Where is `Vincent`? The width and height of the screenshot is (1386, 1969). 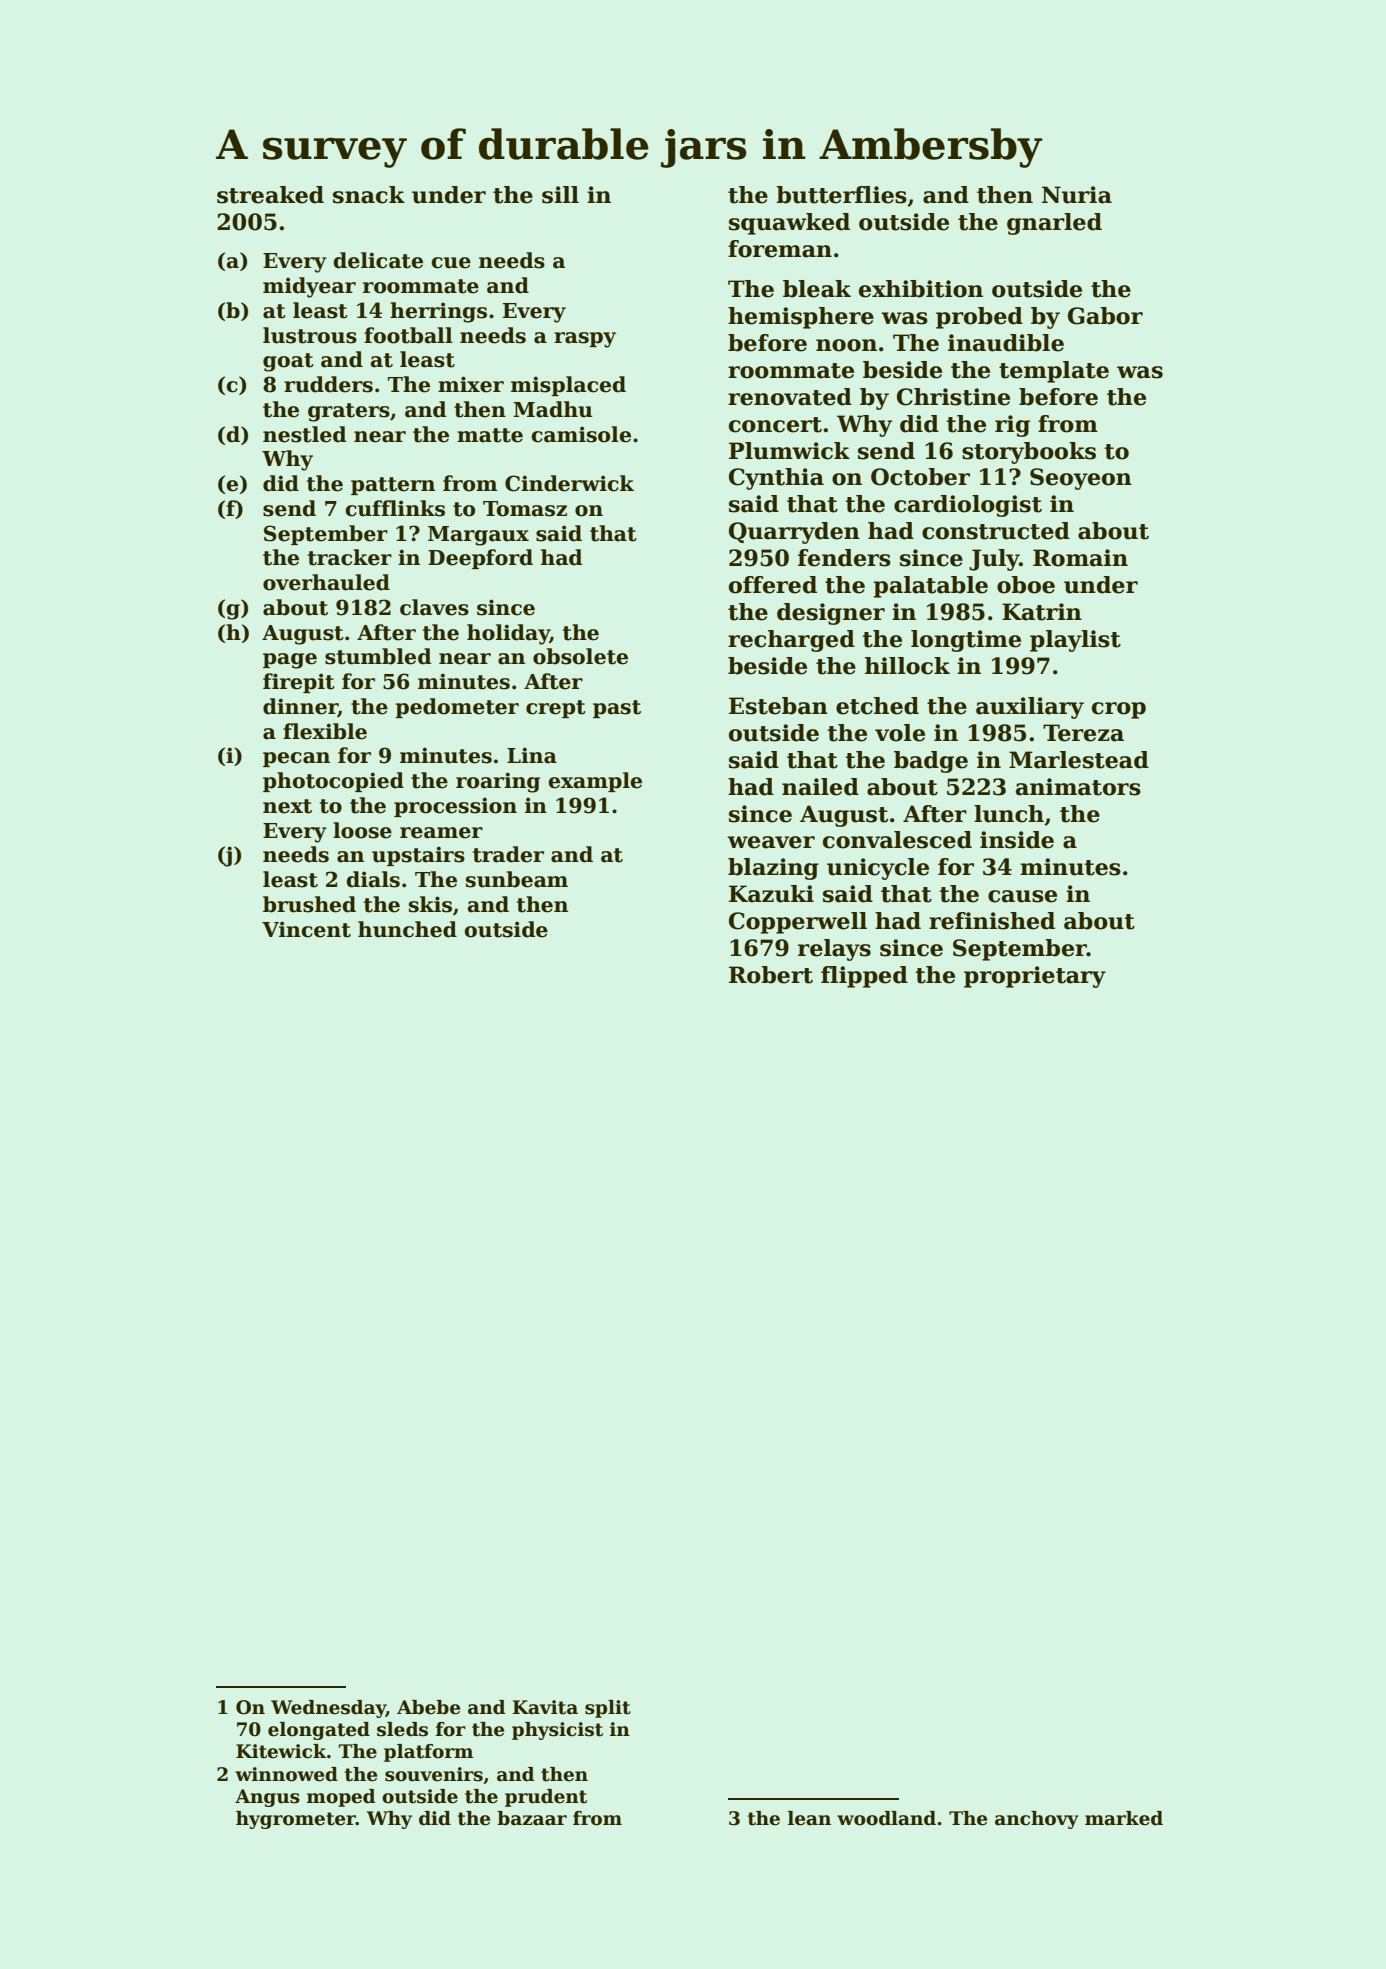
Vincent is located at coordinates (306, 929).
